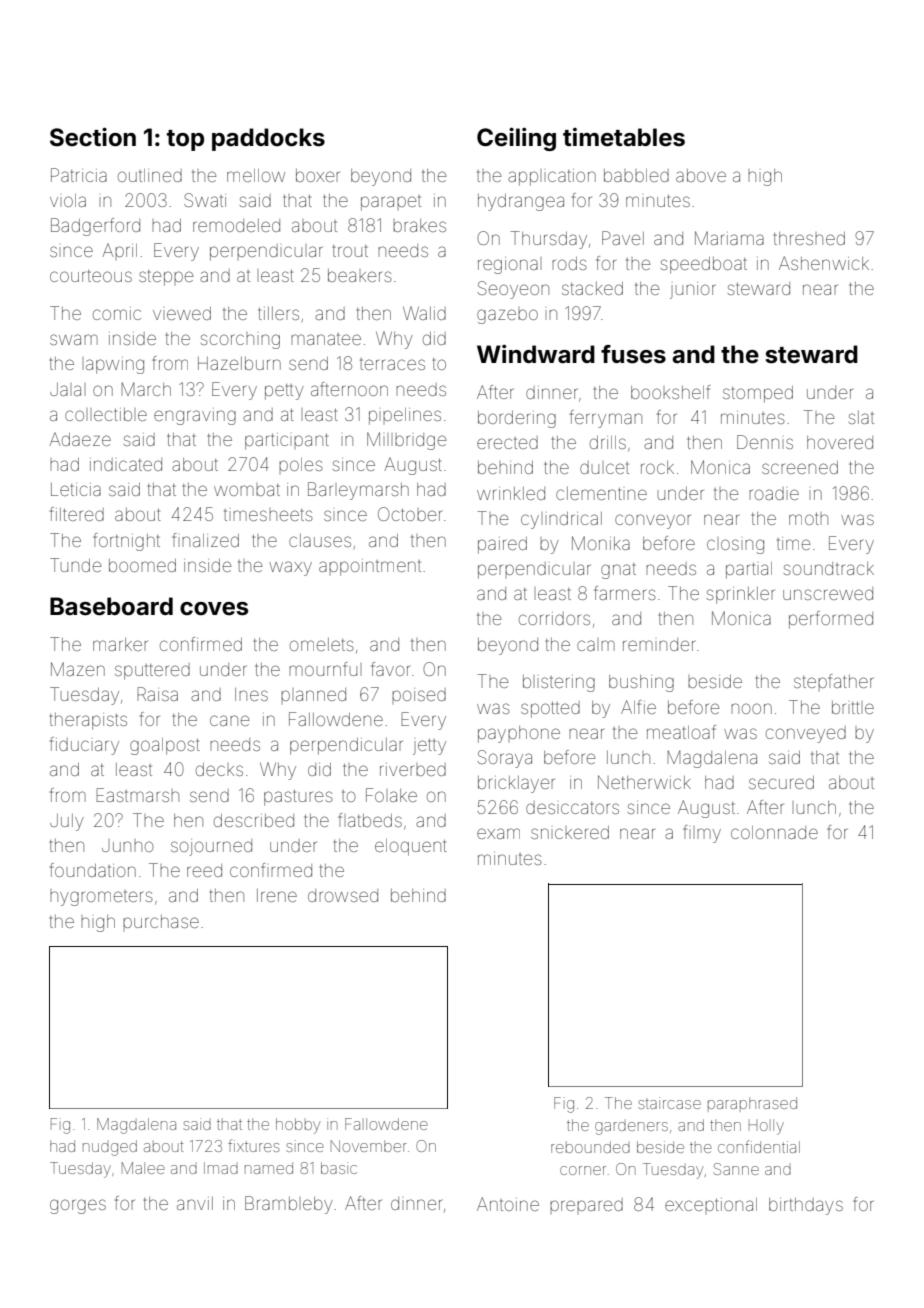 This document has height=1308, width=924. Describe the element at coordinates (360, 275) in the document. I see `beakers` at that location.
